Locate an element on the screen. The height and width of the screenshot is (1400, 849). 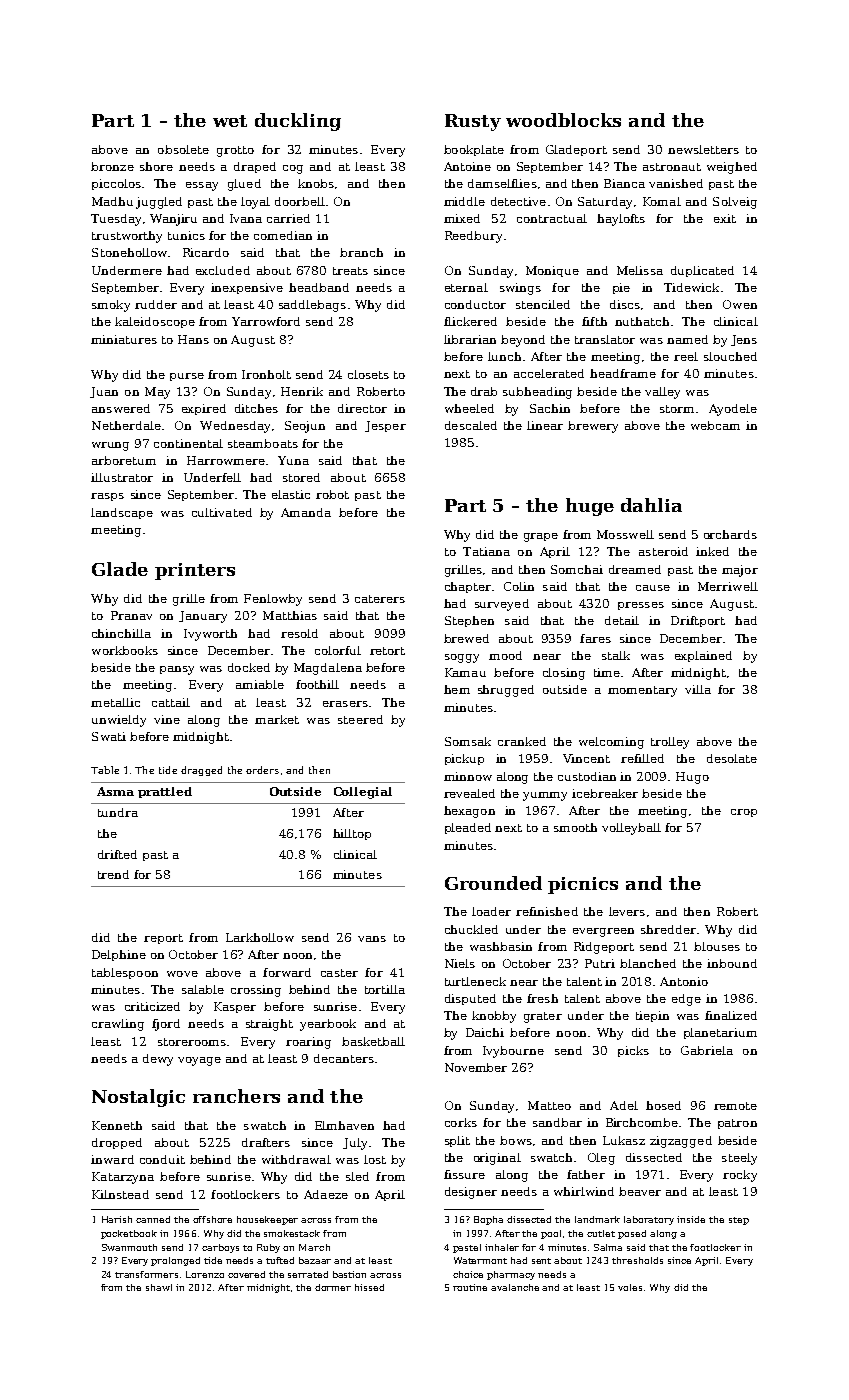
fifth is located at coordinates (594, 321).
